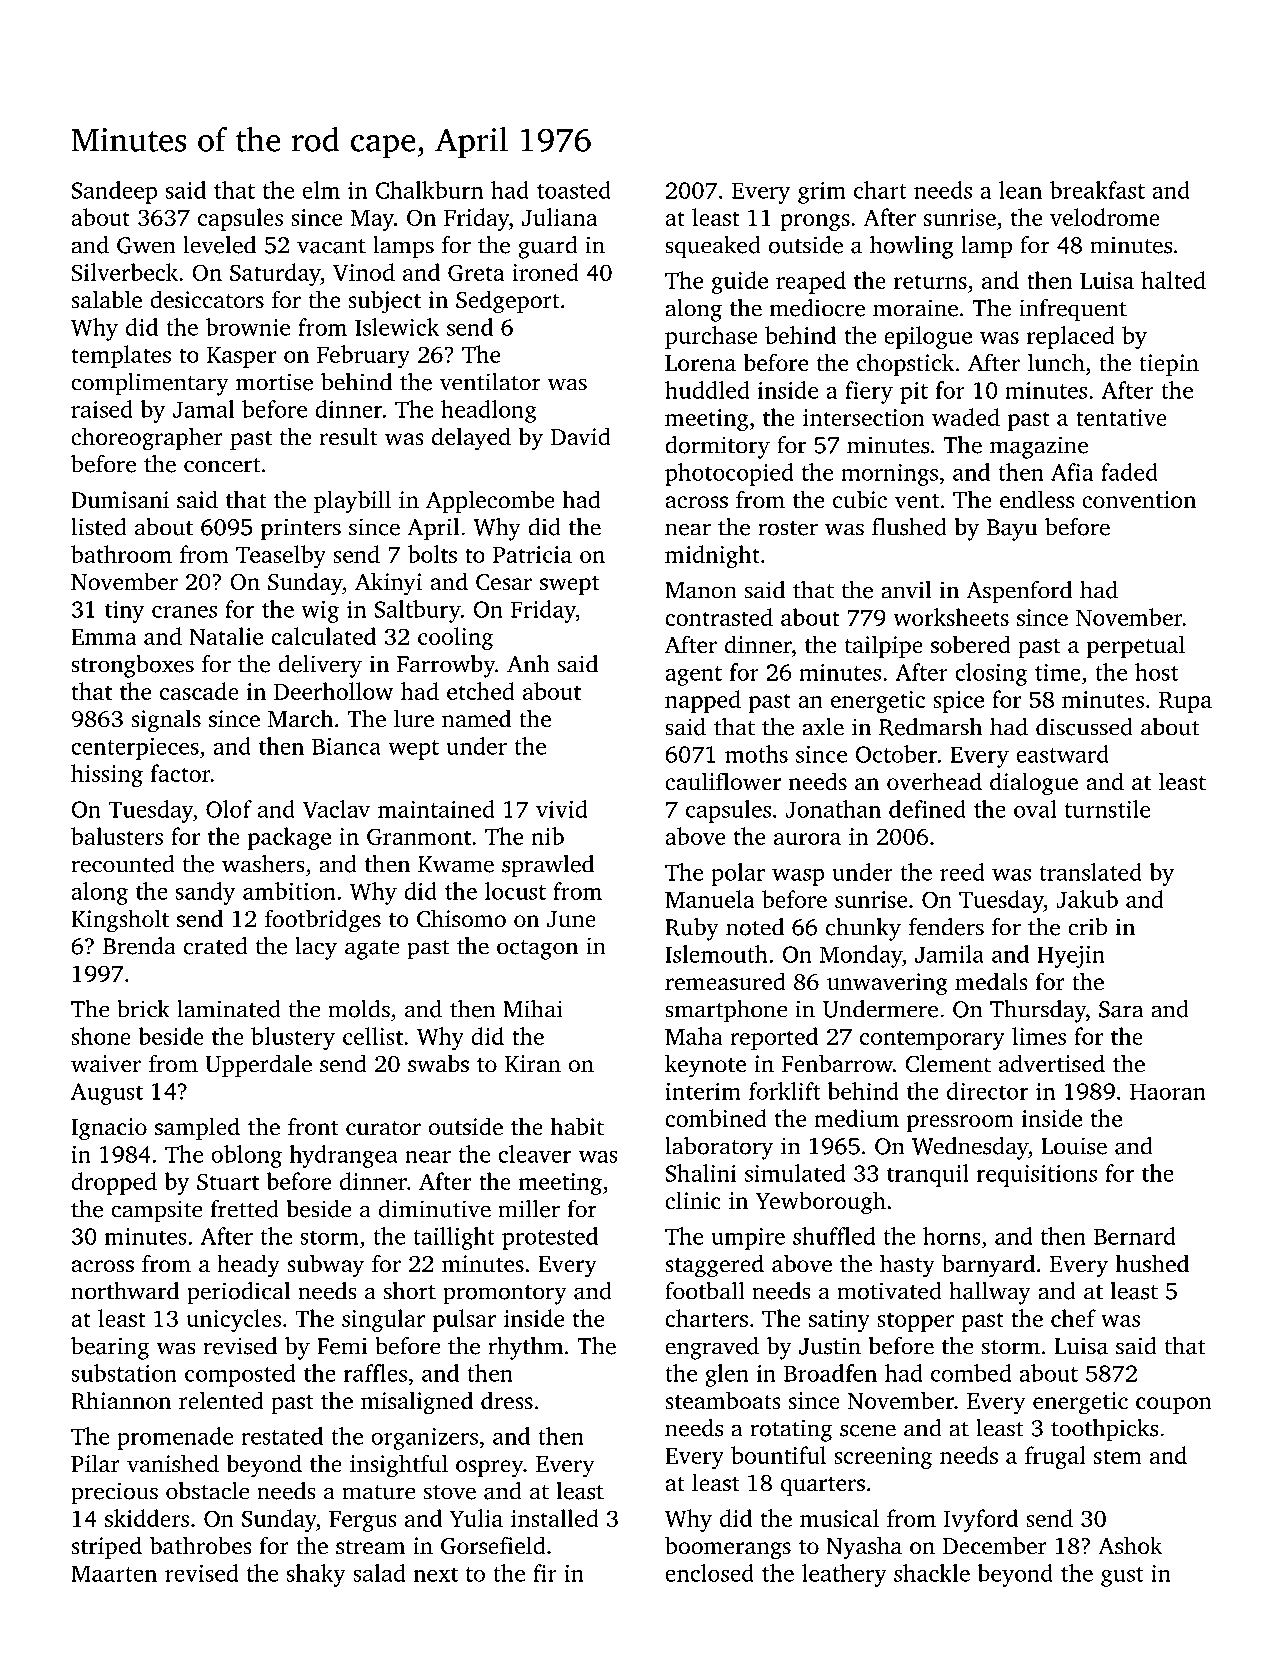 Image resolution: width=1284 pixels, height=1662 pixels. What do you see at coordinates (507, 1400) in the image?
I see `dress` at bounding box center [507, 1400].
